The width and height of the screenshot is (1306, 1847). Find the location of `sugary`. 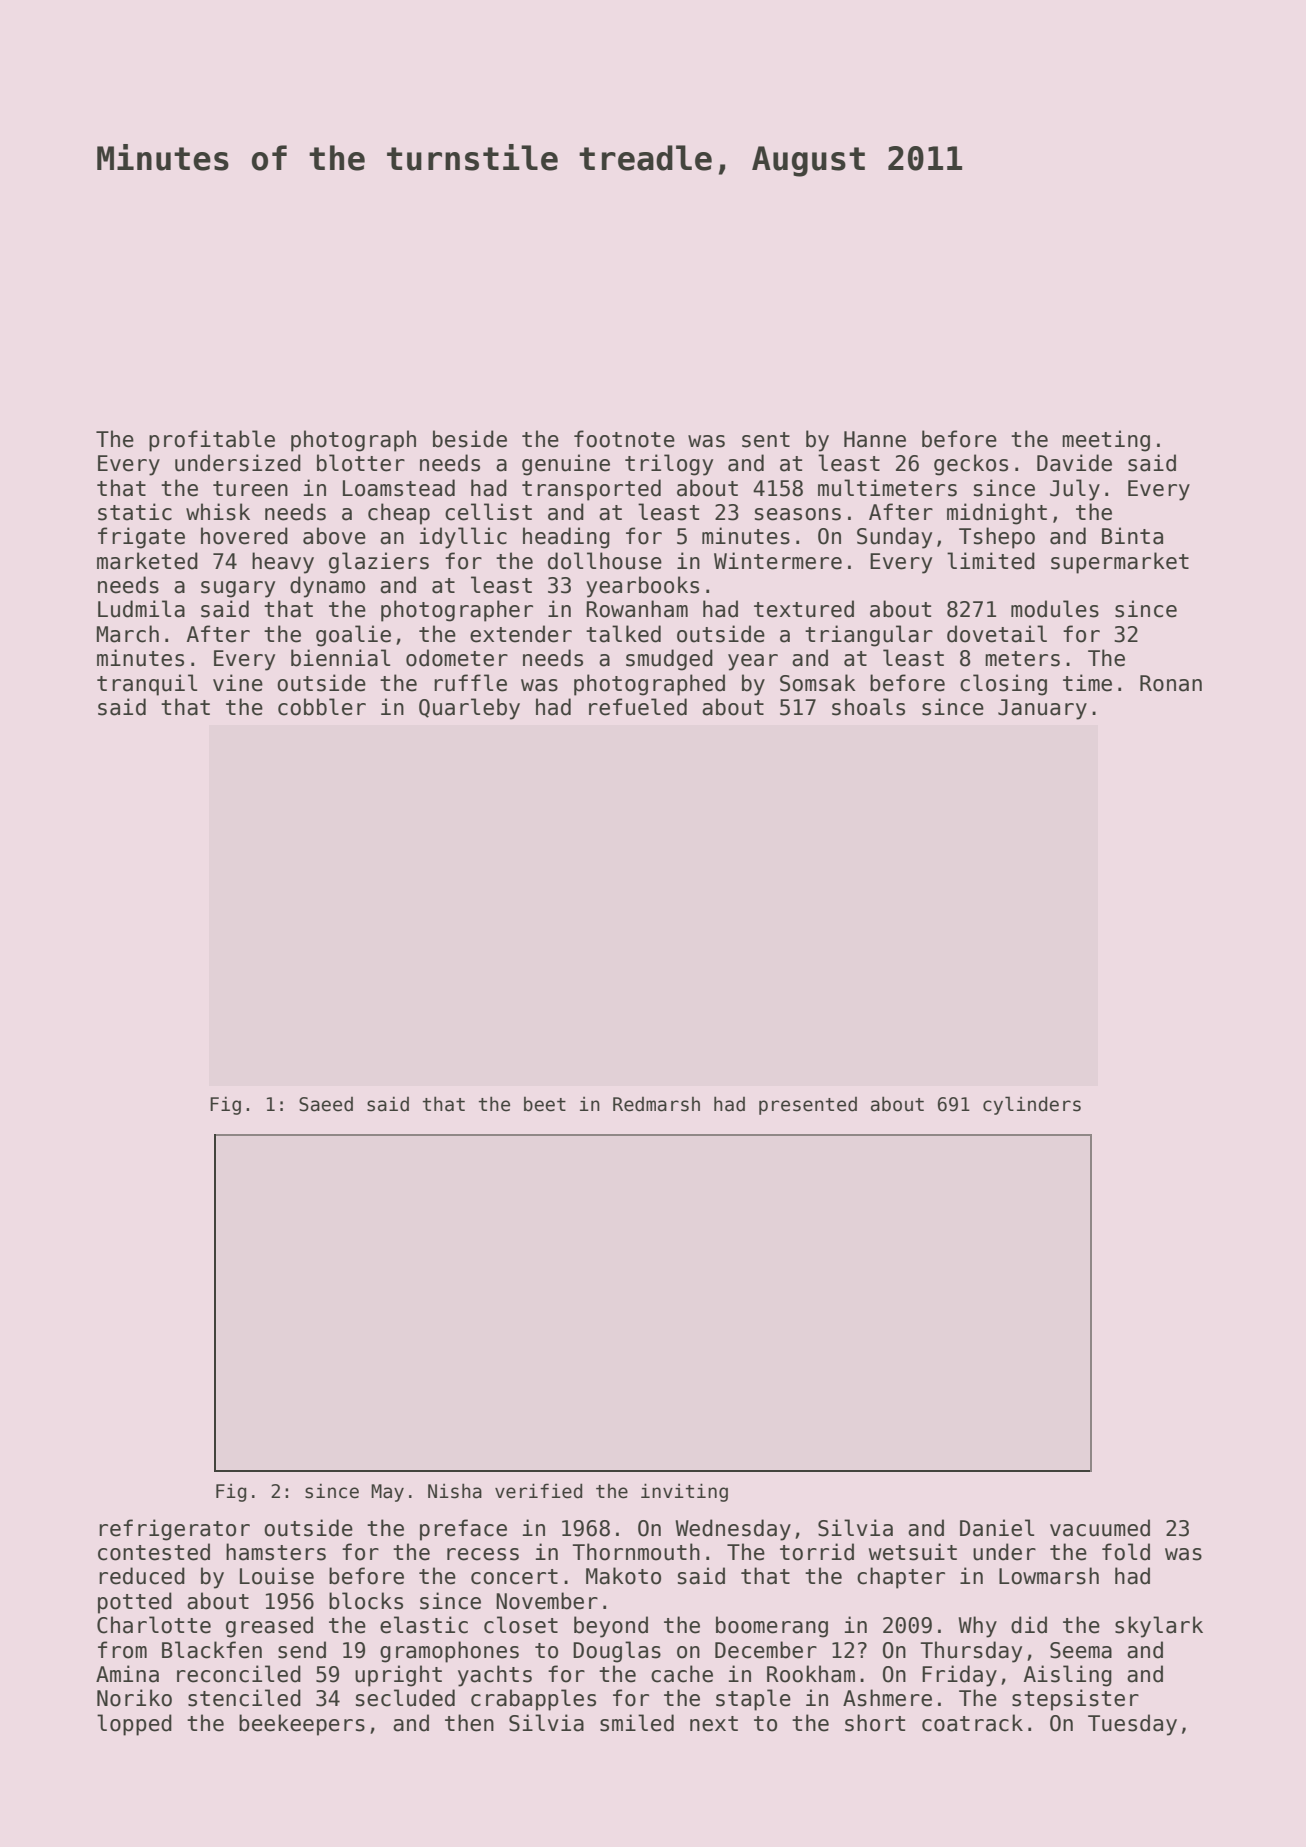

sugary is located at coordinates (238, 589).
